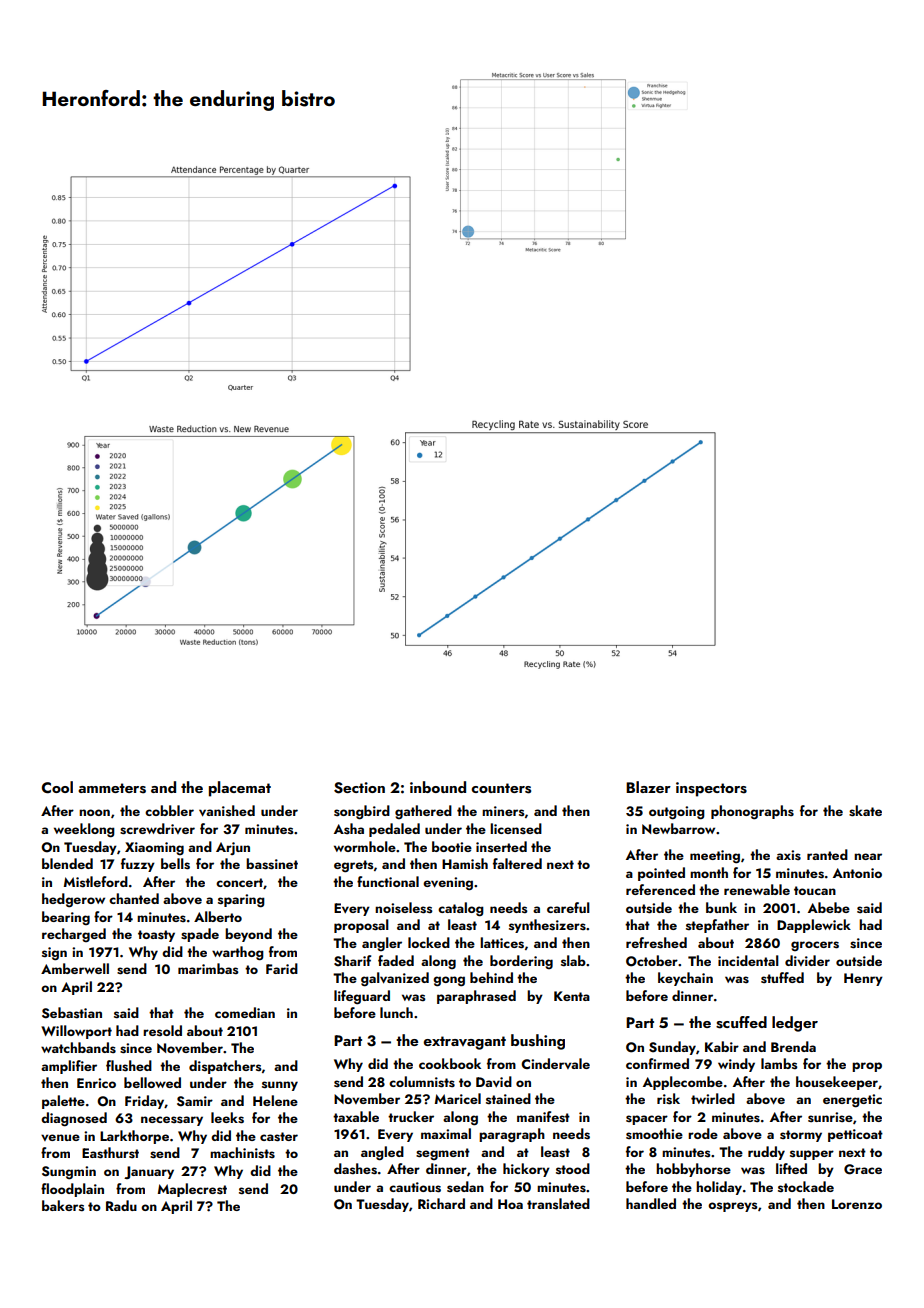 The height and width of the page is (1308, 924). I want to click on slab, so click(573, 960).
